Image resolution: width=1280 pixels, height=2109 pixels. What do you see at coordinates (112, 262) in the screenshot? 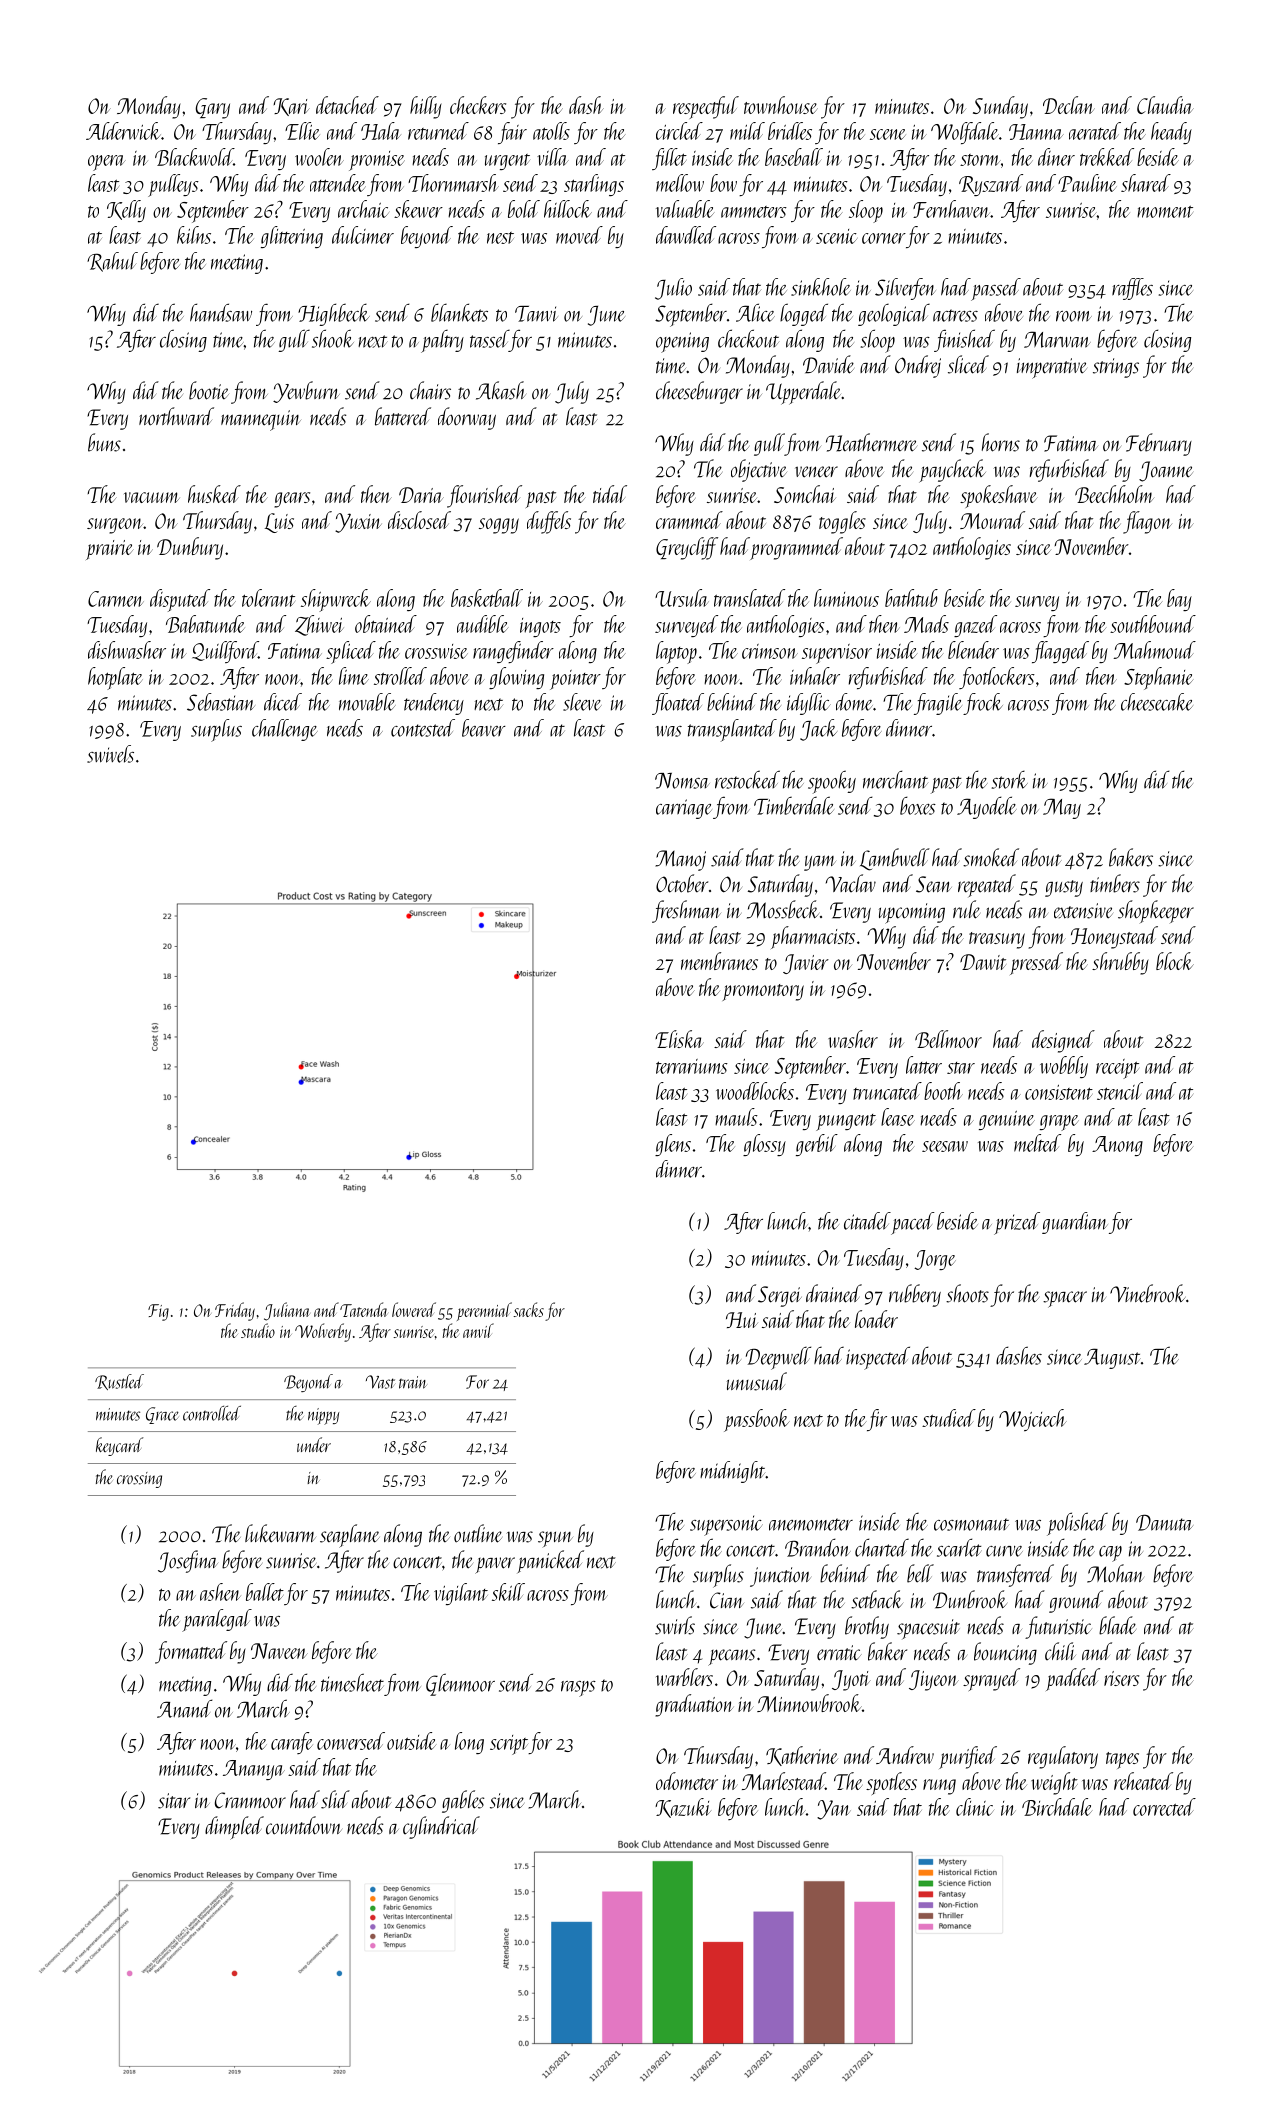
I see `Rahul` at bounding box center [112, 262].
